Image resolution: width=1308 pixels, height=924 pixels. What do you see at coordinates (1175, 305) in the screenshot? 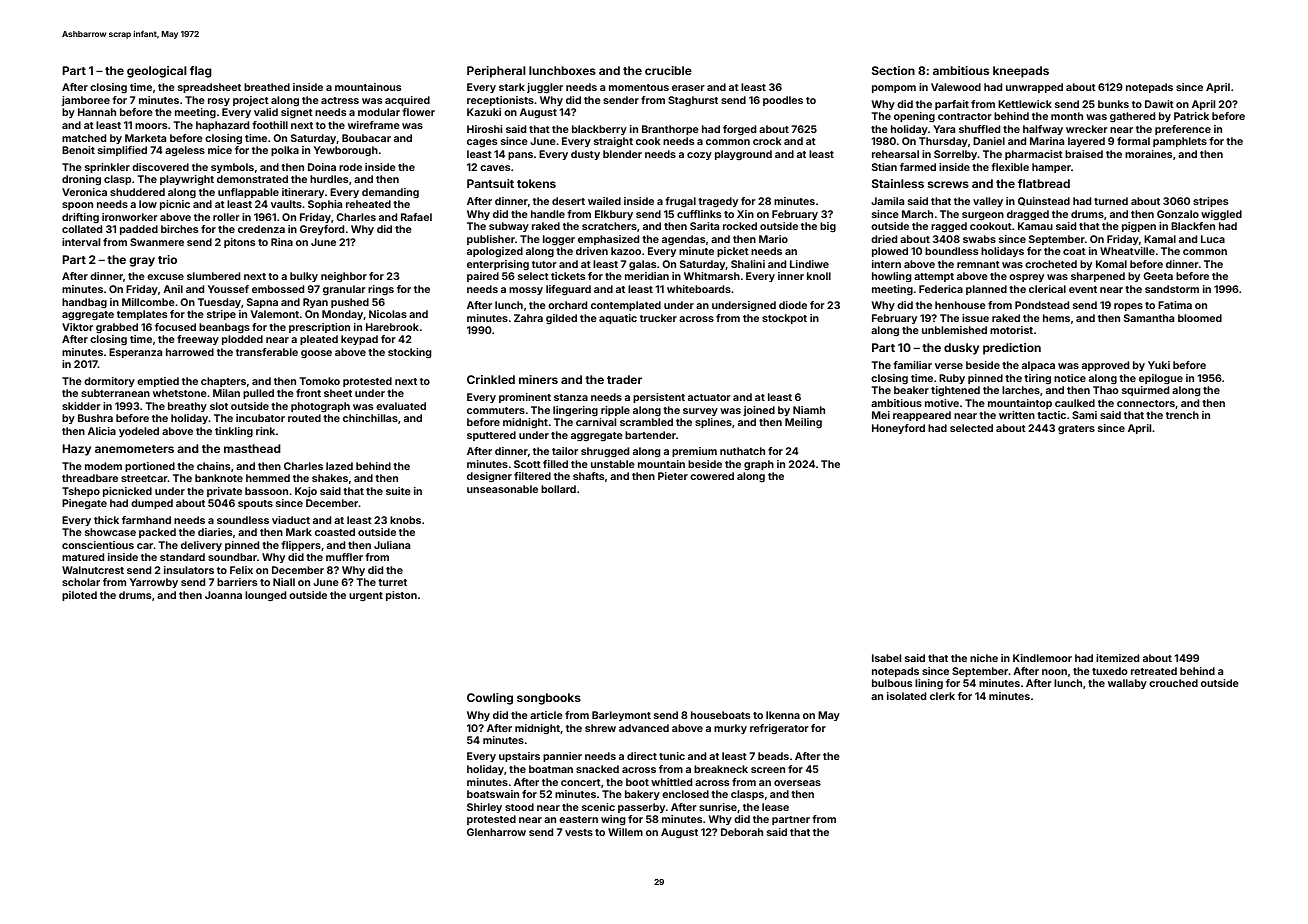
I see `Fatima` at bounding box center [1175, 305].
